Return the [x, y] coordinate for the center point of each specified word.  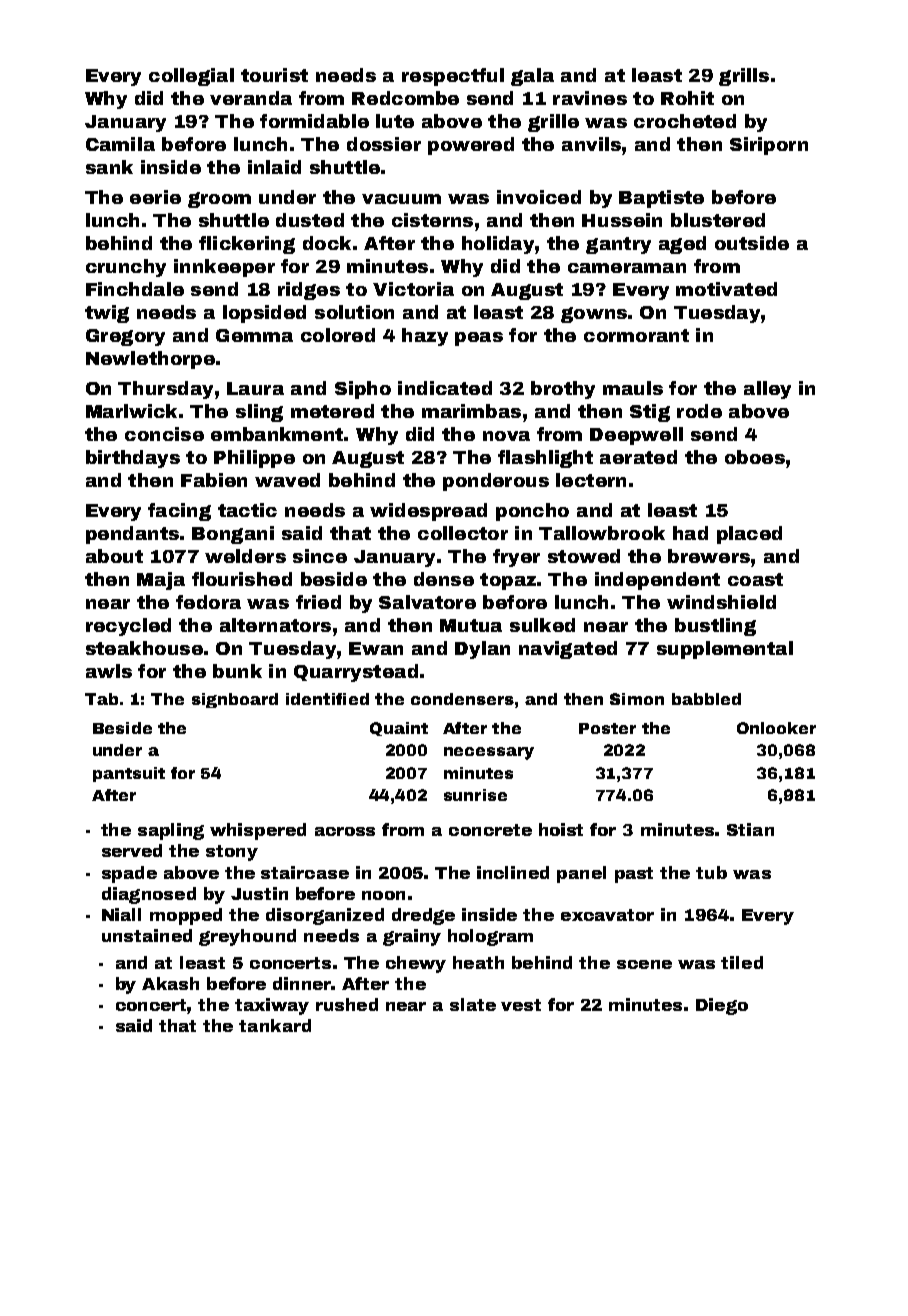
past [634, 875]
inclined [513, 872]
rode [699, 411]
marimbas [471, 411]
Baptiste [661, 199]
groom [219, 200]
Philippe [254, 459]
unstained [147, 935]
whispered [258, 831]
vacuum [401, 199]
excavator [607, 915]
